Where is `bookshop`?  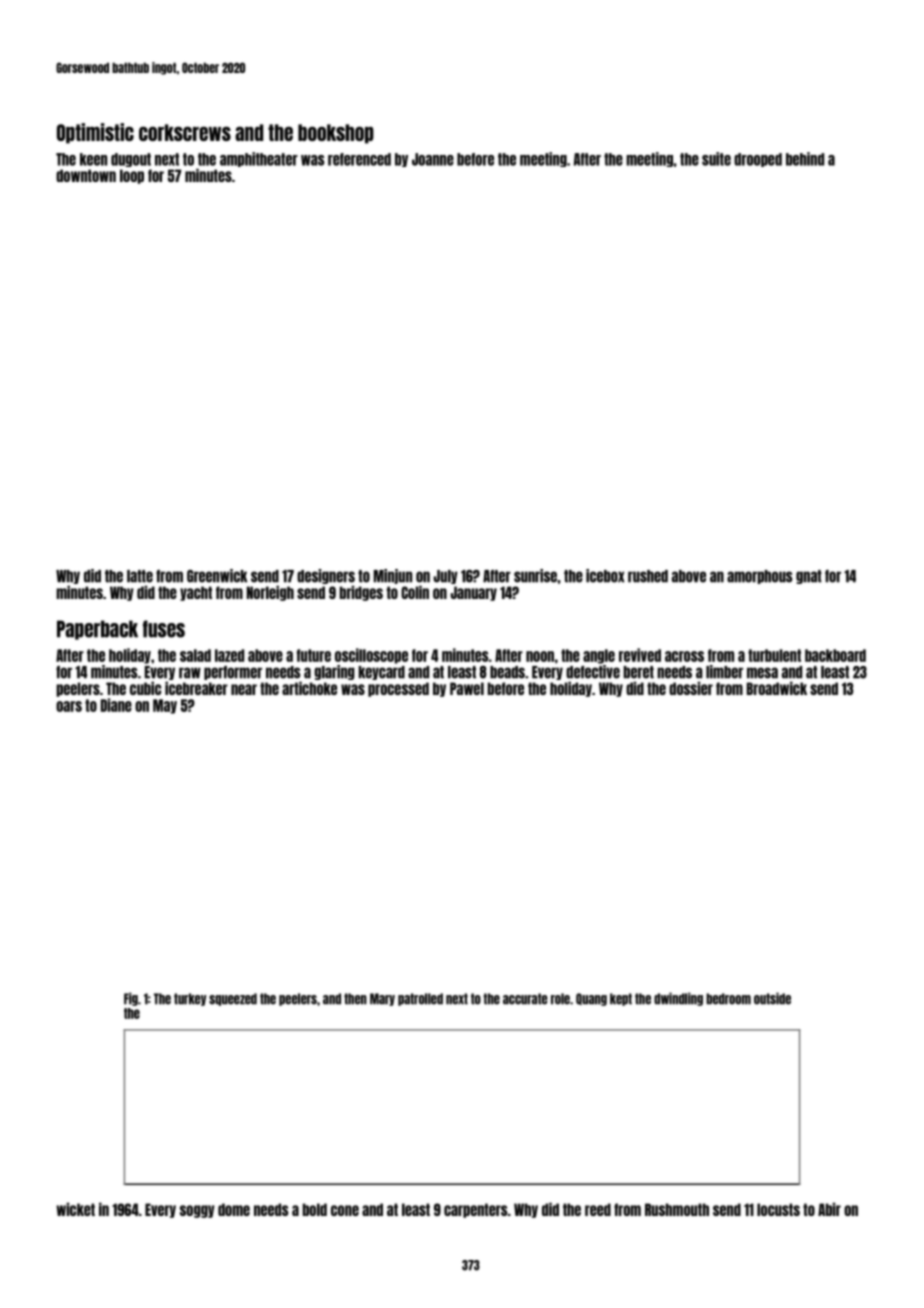 bookshop is located at coordinates (336, 134).
